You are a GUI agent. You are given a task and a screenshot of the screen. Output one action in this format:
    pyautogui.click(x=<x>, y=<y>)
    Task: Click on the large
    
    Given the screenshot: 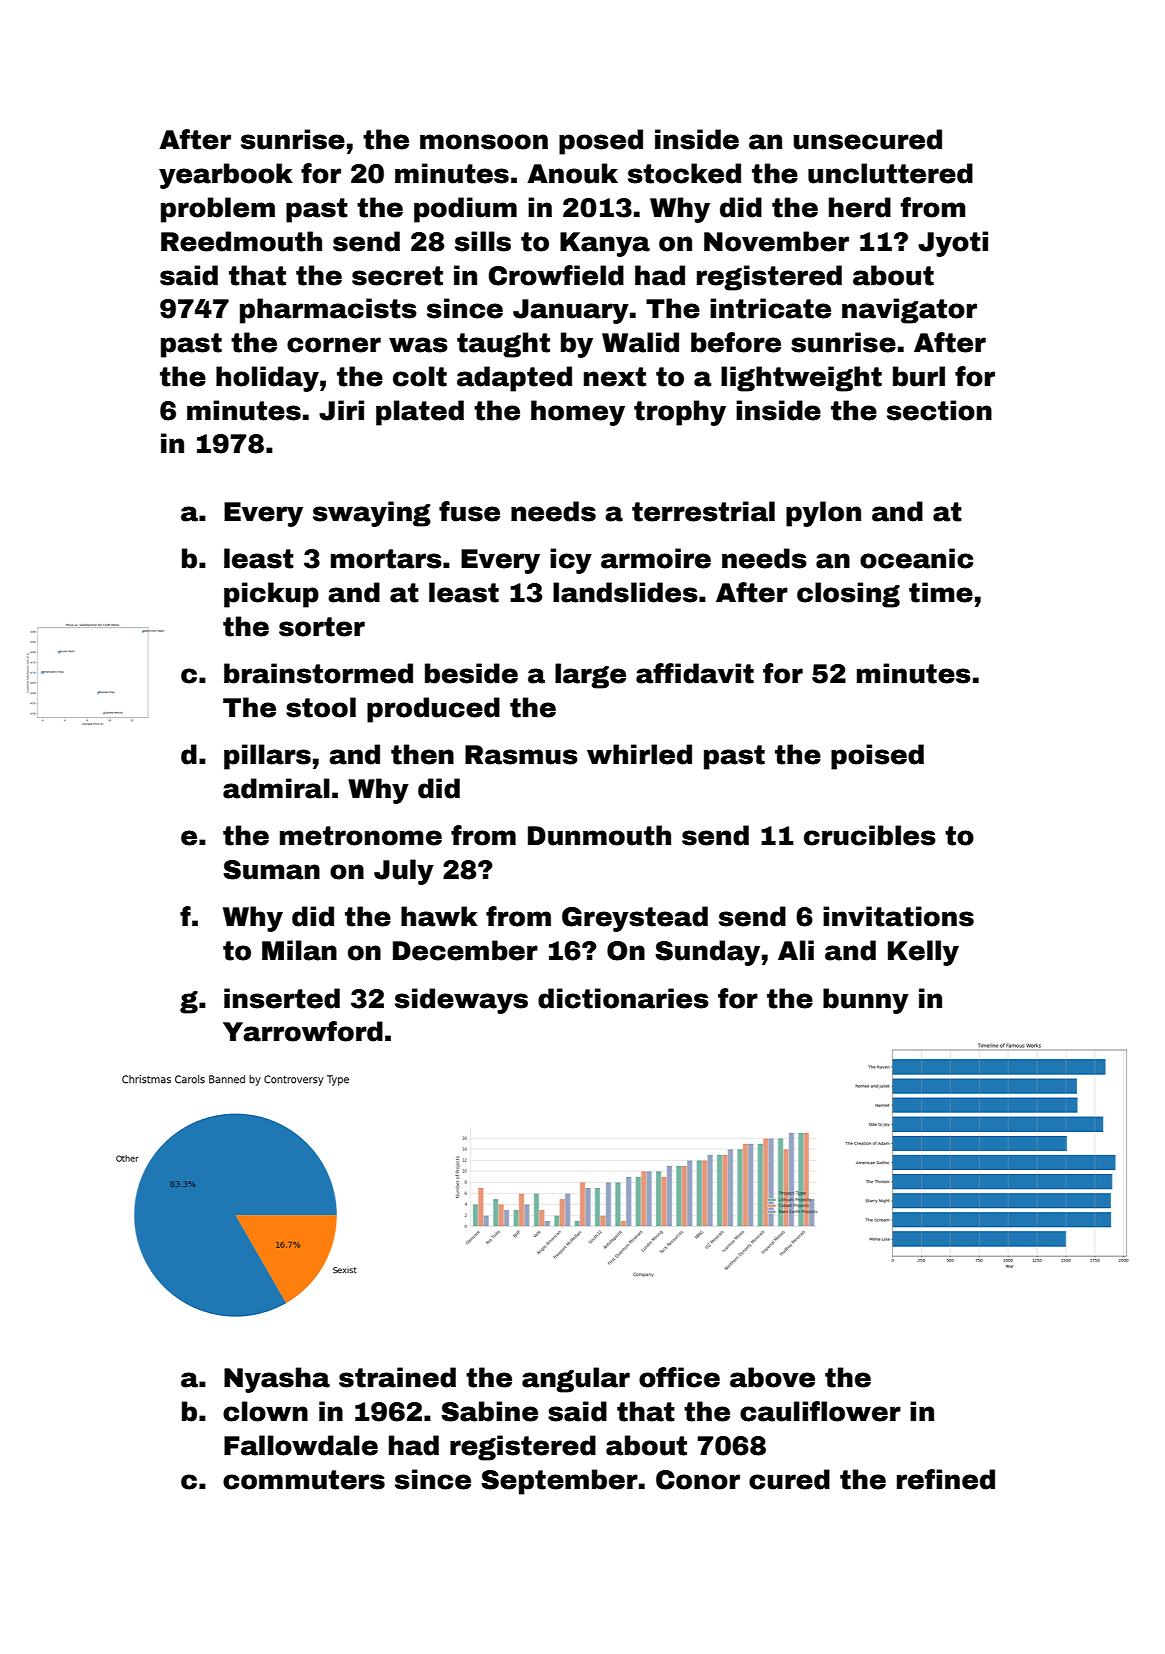 What is the action you would take?
    pyautogui.click(x=590, y=676)
